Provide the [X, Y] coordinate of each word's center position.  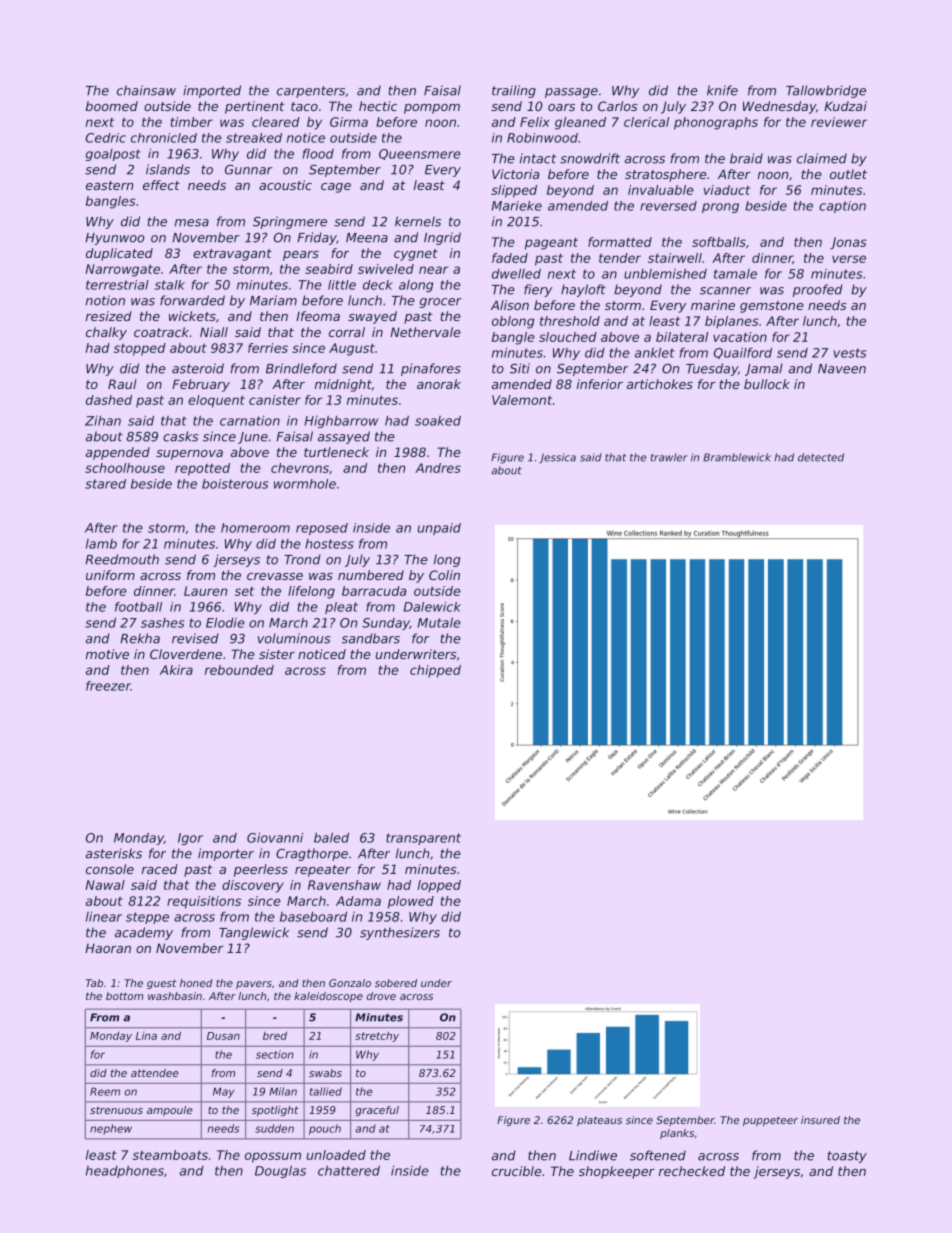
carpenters [311, 92]
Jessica [557, 458]
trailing [514, 91]
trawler [669, 457]
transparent [423, 839]
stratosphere [666, 175]
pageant [551, 244]
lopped [439, 886]
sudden [274, 1128]
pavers [254, 985]
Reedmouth [122, 559]
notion [105, 300]
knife [722, 90]
